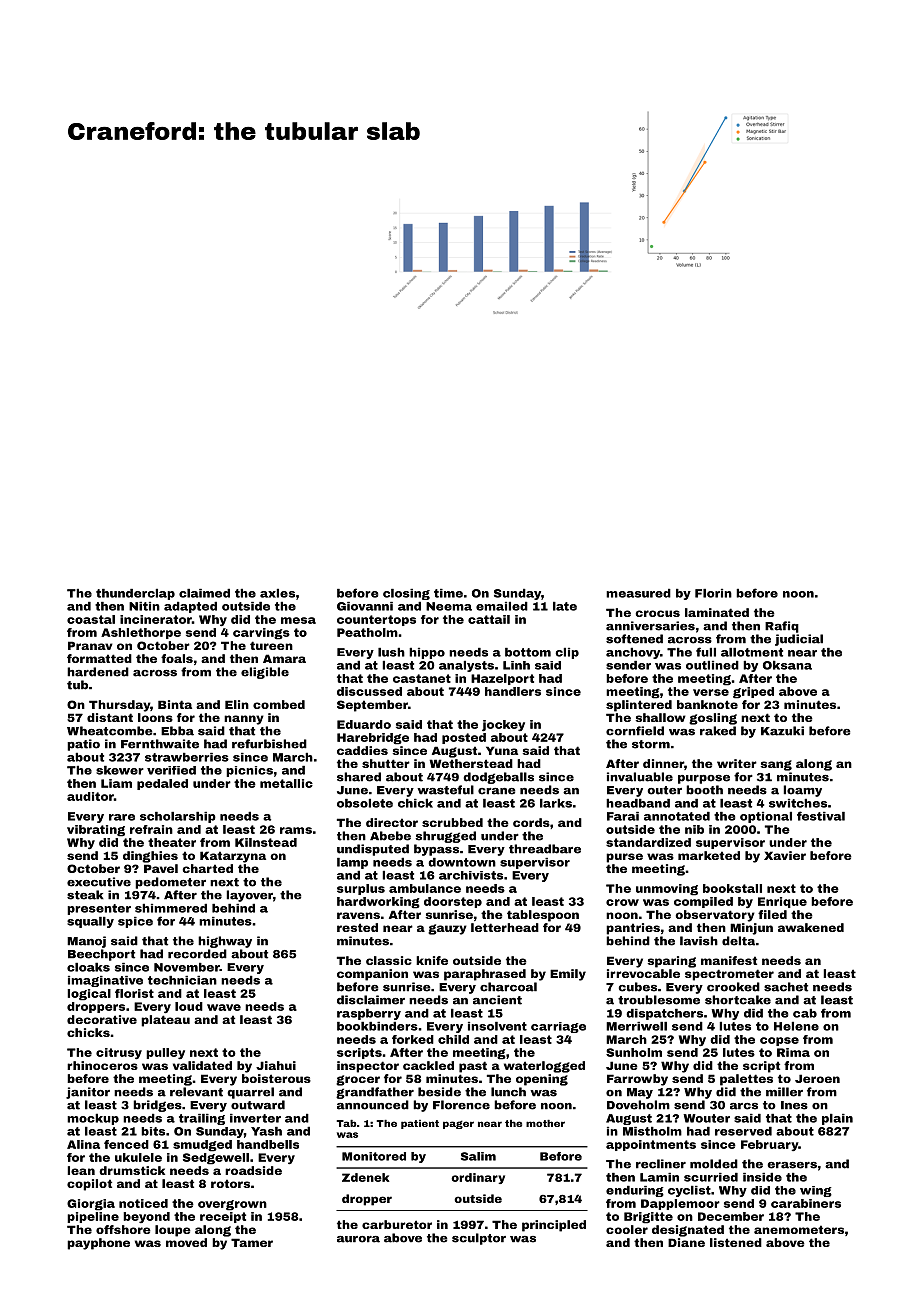 The image size is (924, 1308). I want to click on wave, so click(224, 1007).
